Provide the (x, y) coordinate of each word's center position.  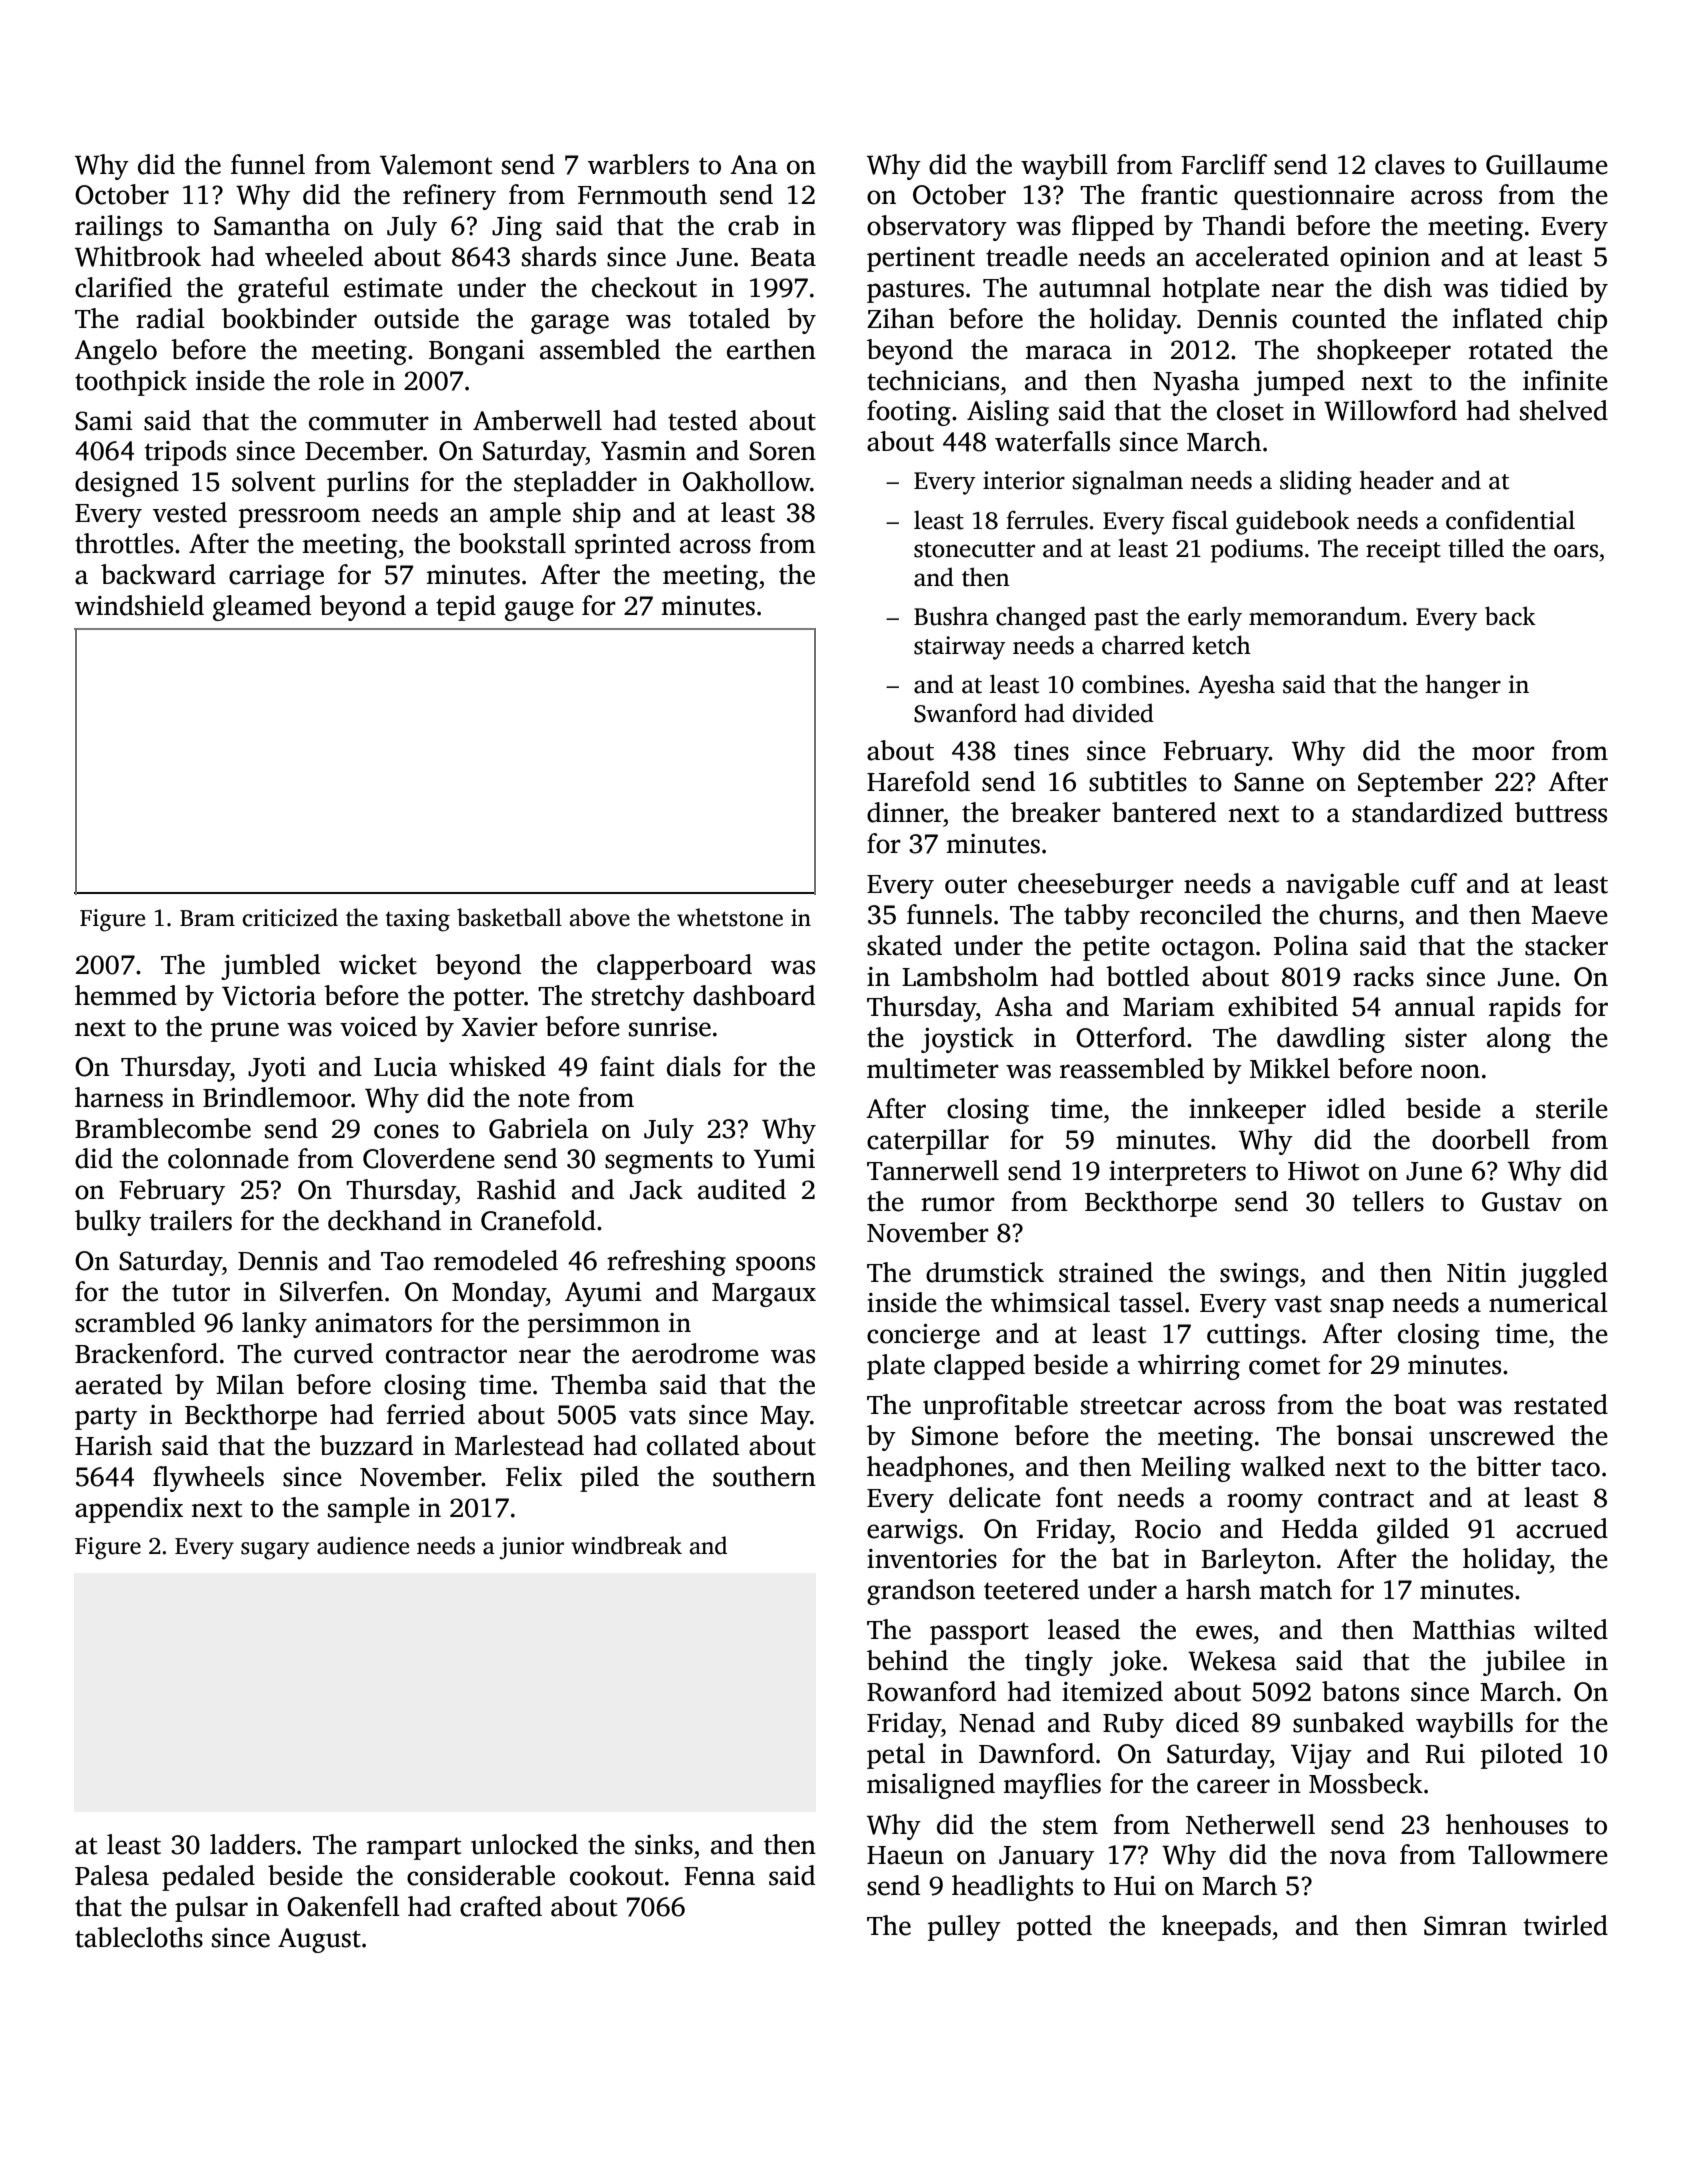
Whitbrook (138, 256)
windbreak (626, 1545)
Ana (754, 165)
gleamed (262, 608)
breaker (1056, 812)
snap (1357, 1308)
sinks (664, 1844)
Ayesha (1236, 686)
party (106, 1419)
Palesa (112, 1875)
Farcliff (1224, 164)
